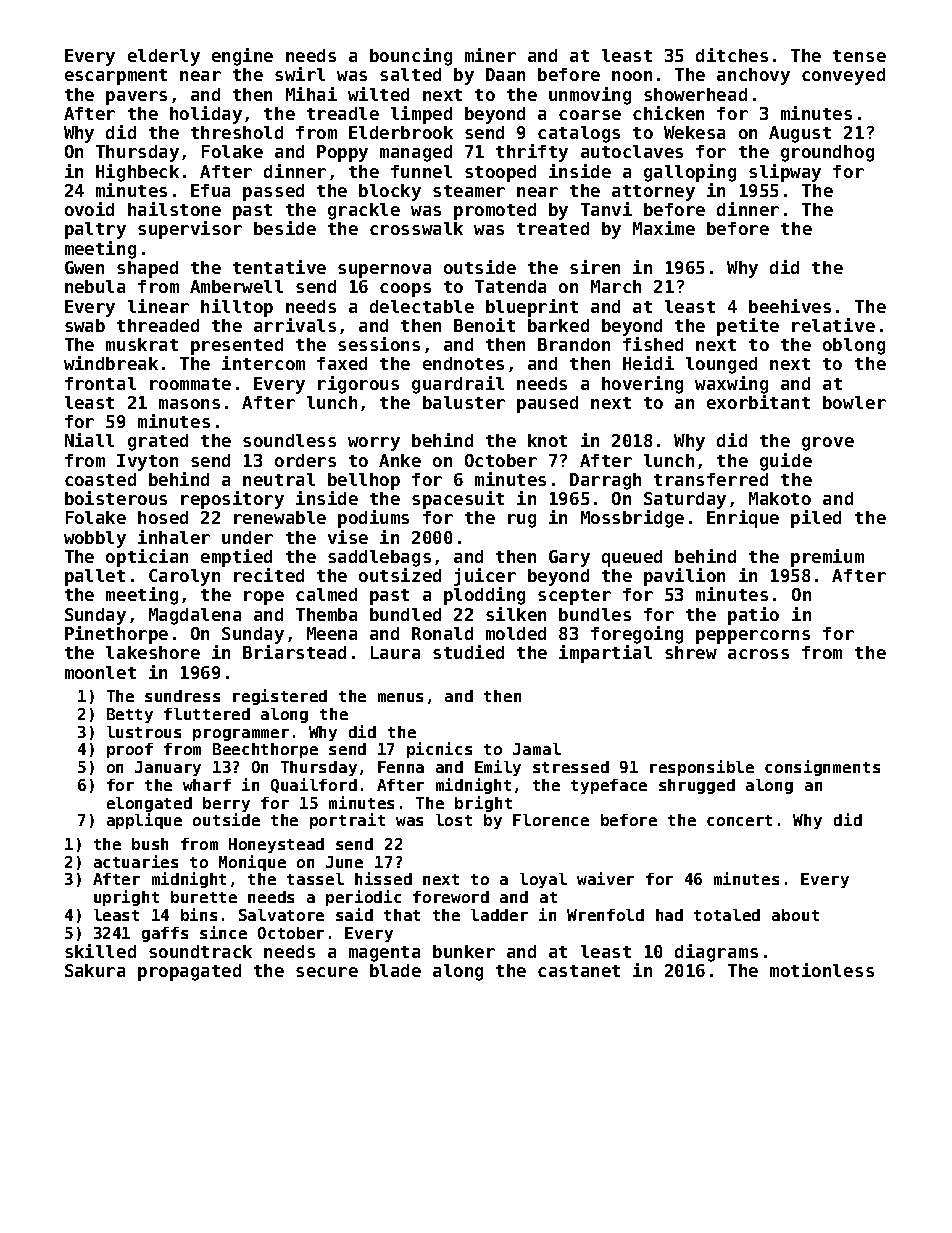 Image resolution: width=952 pixels, height=1233 pixels. I want to click on juicer, so click(485, 577).
